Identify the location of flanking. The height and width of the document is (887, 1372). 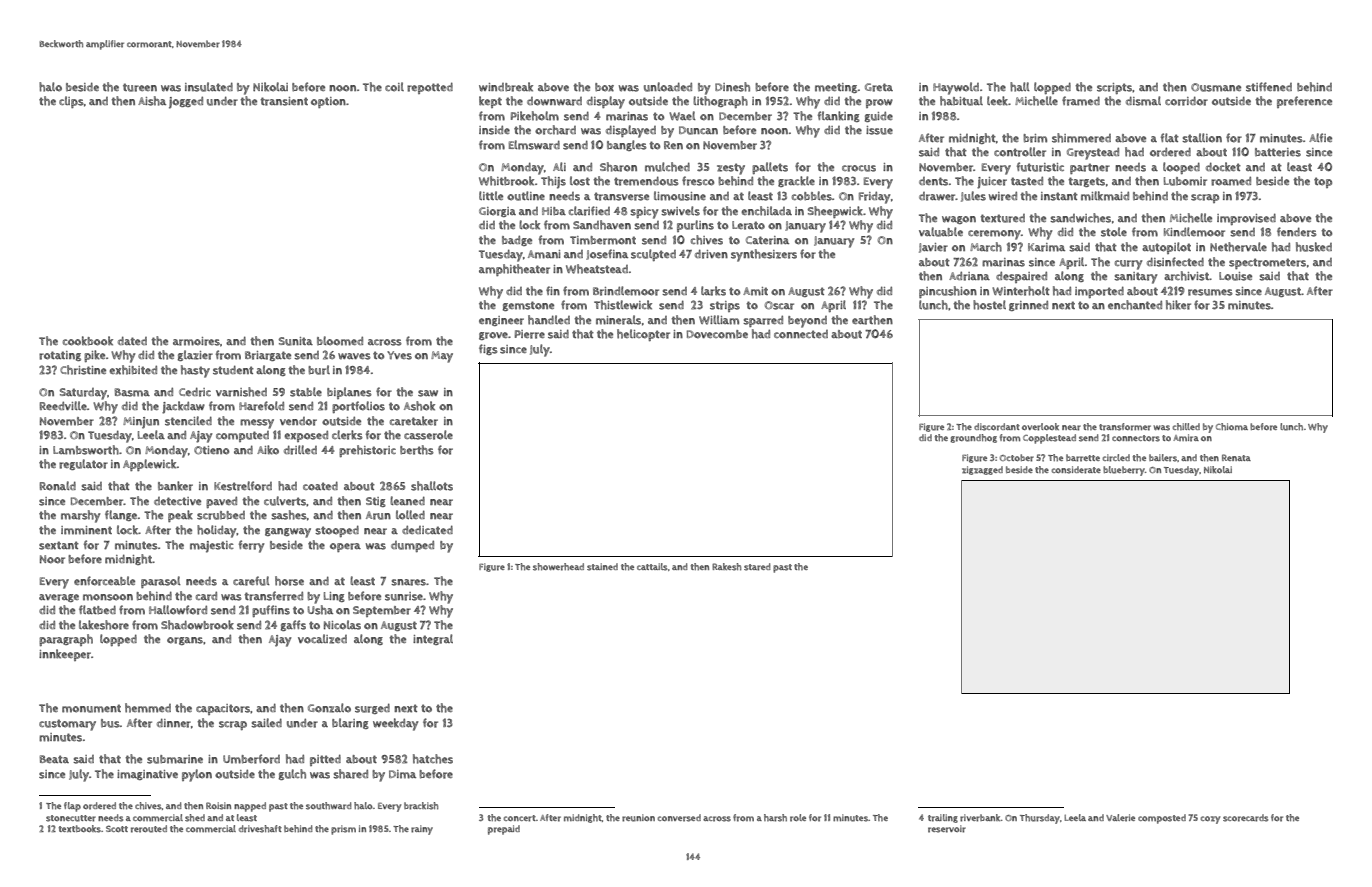
(839, 116).
